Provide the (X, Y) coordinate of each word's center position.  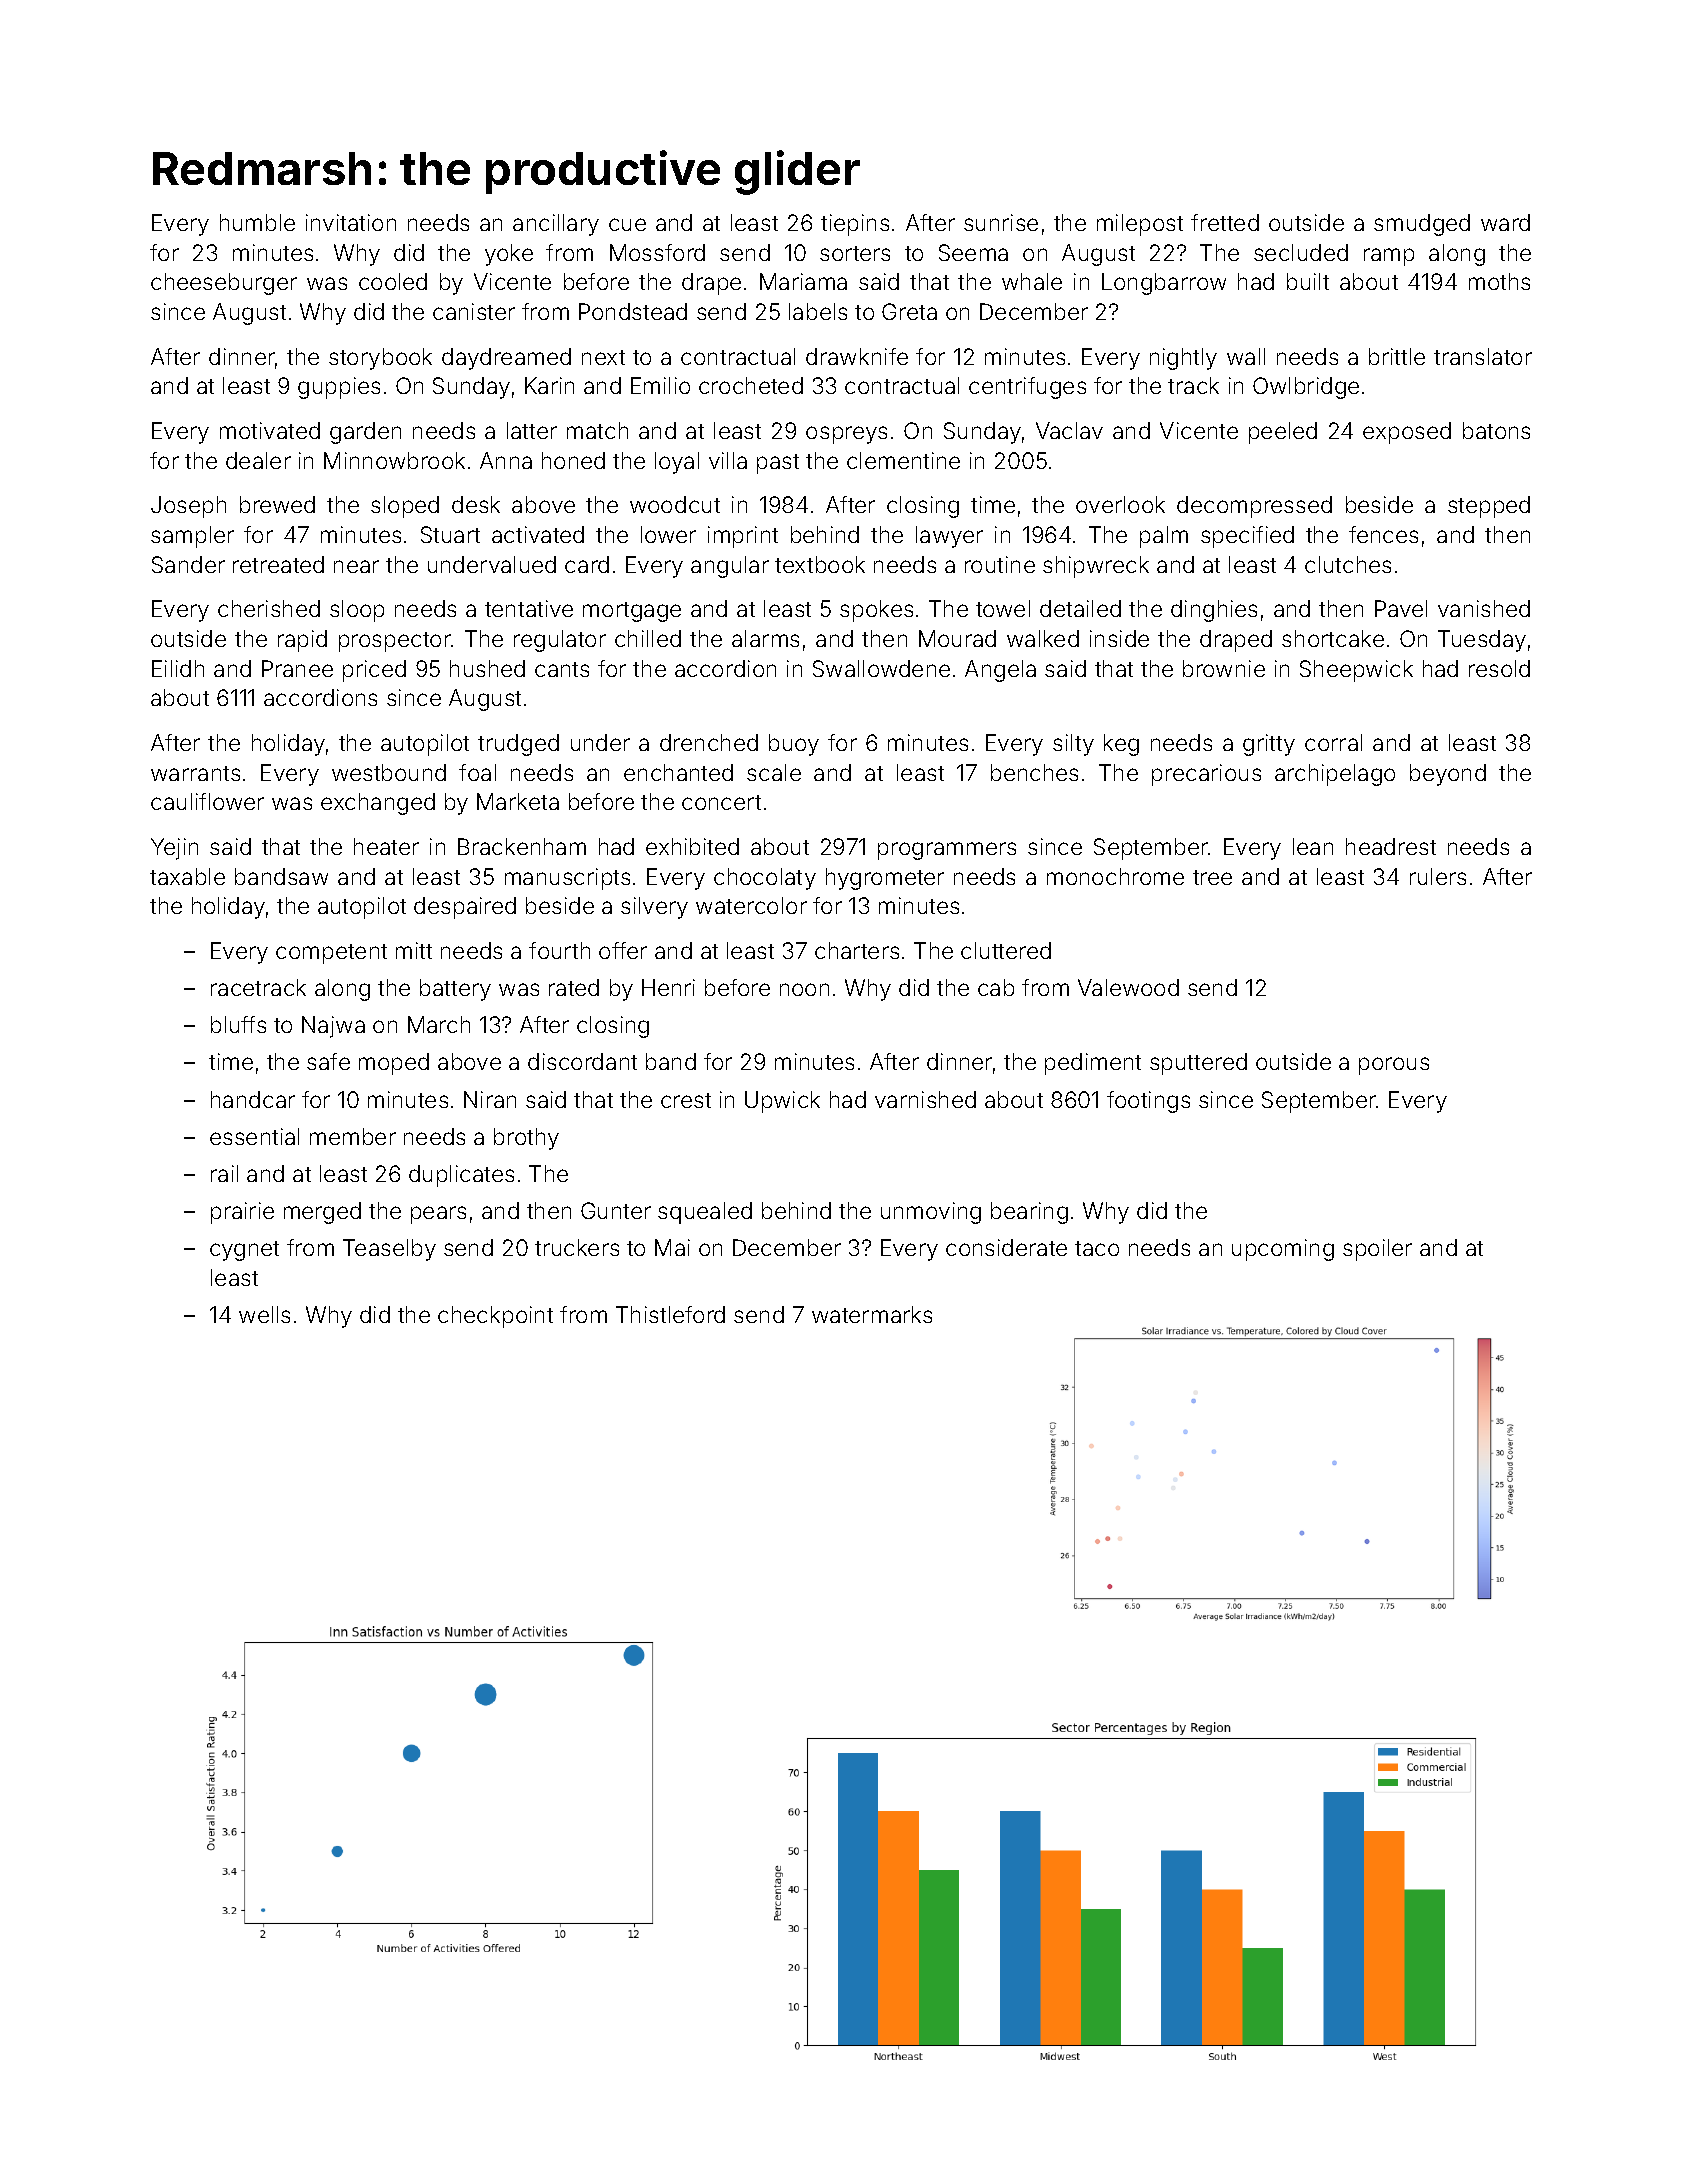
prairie (242, 1213)
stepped (1489, 507)
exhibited (692, 846)
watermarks (872, 1314)
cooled (393, 281)
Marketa (518, 801)
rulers (1438, 876)
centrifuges (1027, 388)
